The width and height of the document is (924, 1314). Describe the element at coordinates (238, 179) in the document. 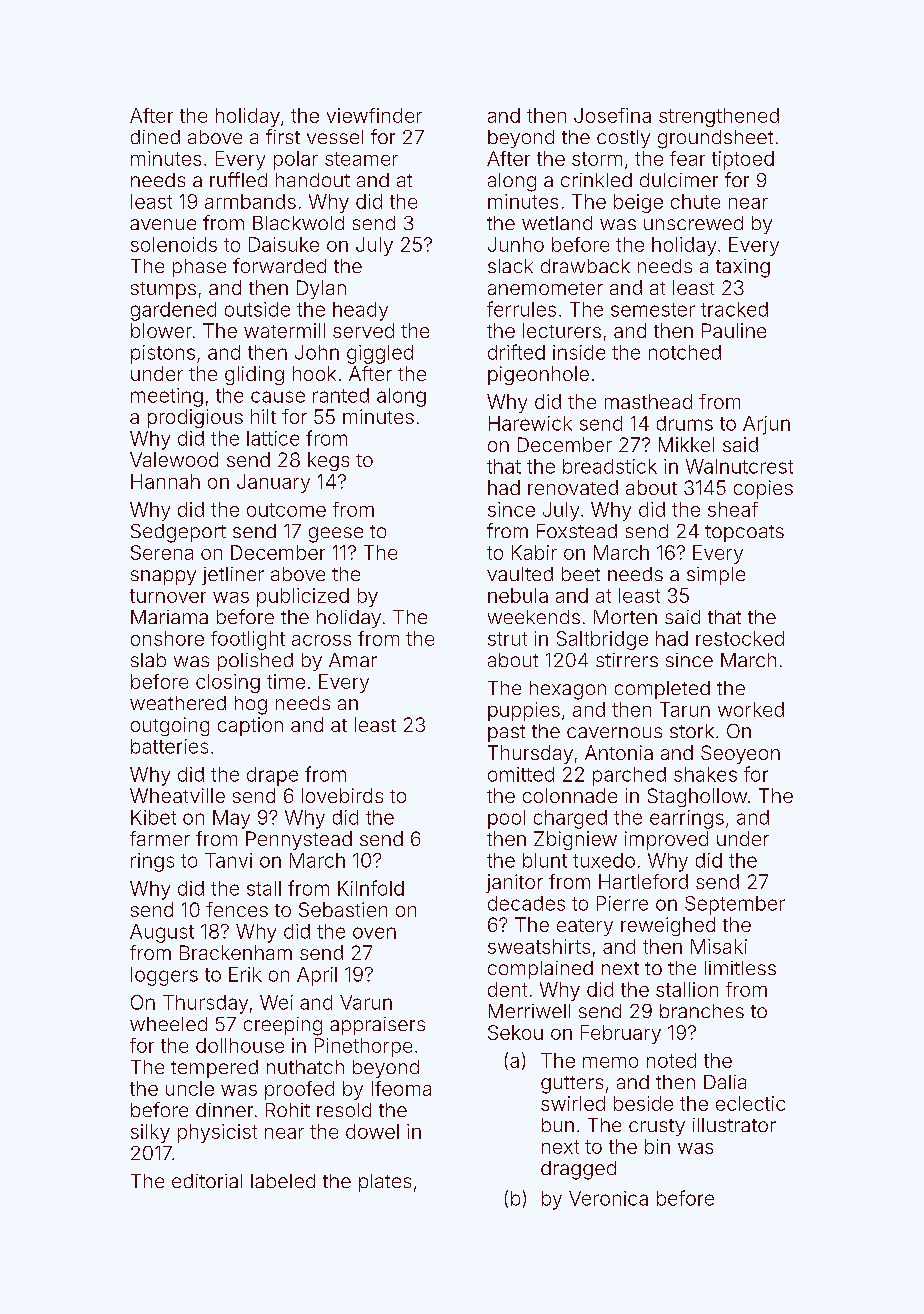

I see `ruffled` at that location.
